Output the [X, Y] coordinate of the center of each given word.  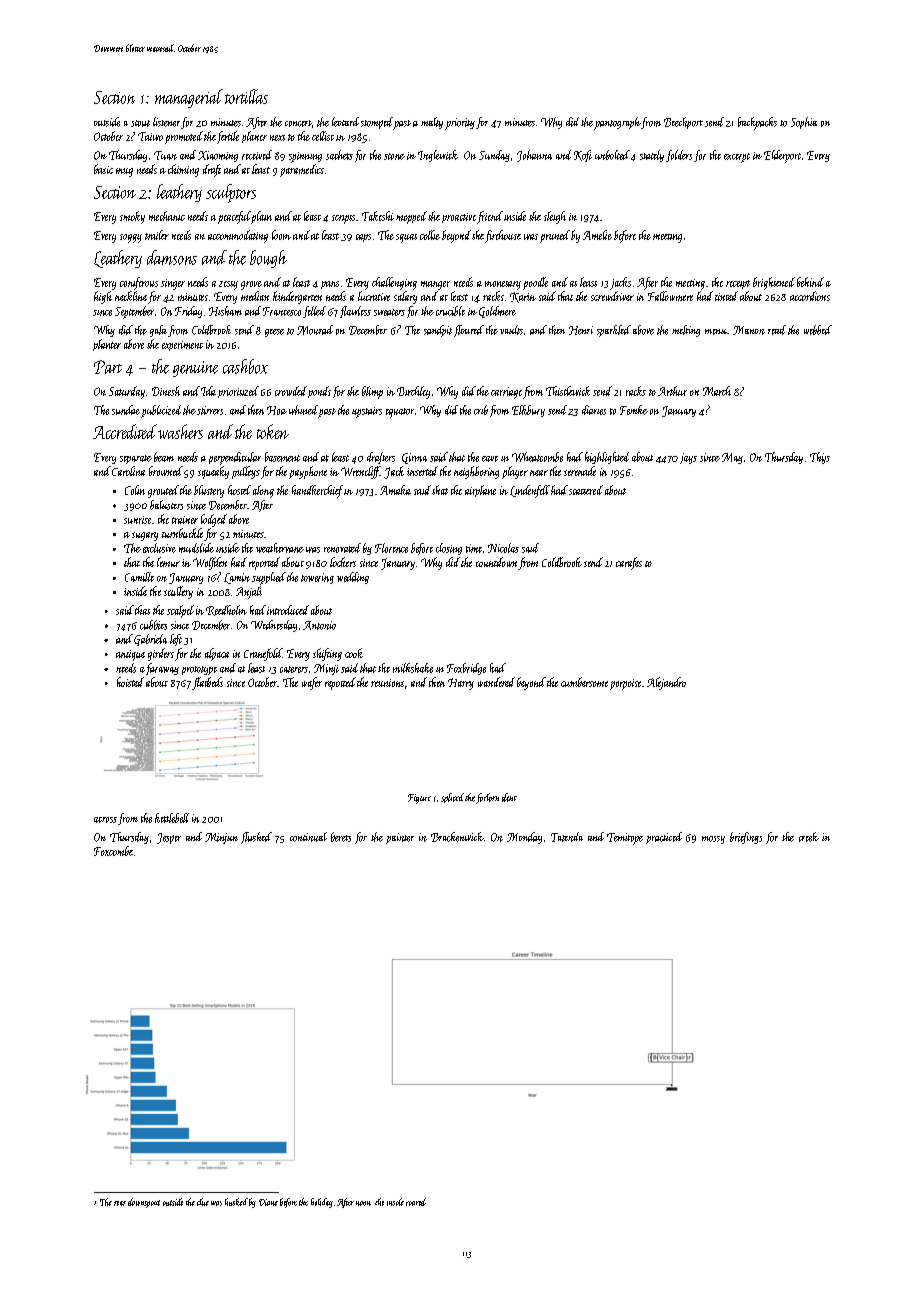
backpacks [757, 123]
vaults [511, 330]
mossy [713, 840]
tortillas [246, 96]
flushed [256, 838]
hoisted [130, 682]
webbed [818, 330]
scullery [178, 592]
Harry [461, 684]
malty [432, 123]
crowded [291, 391]
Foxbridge [466, 669]
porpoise [625, 684]
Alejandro [666, 683]
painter [400, 838]
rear [120, 1203]
